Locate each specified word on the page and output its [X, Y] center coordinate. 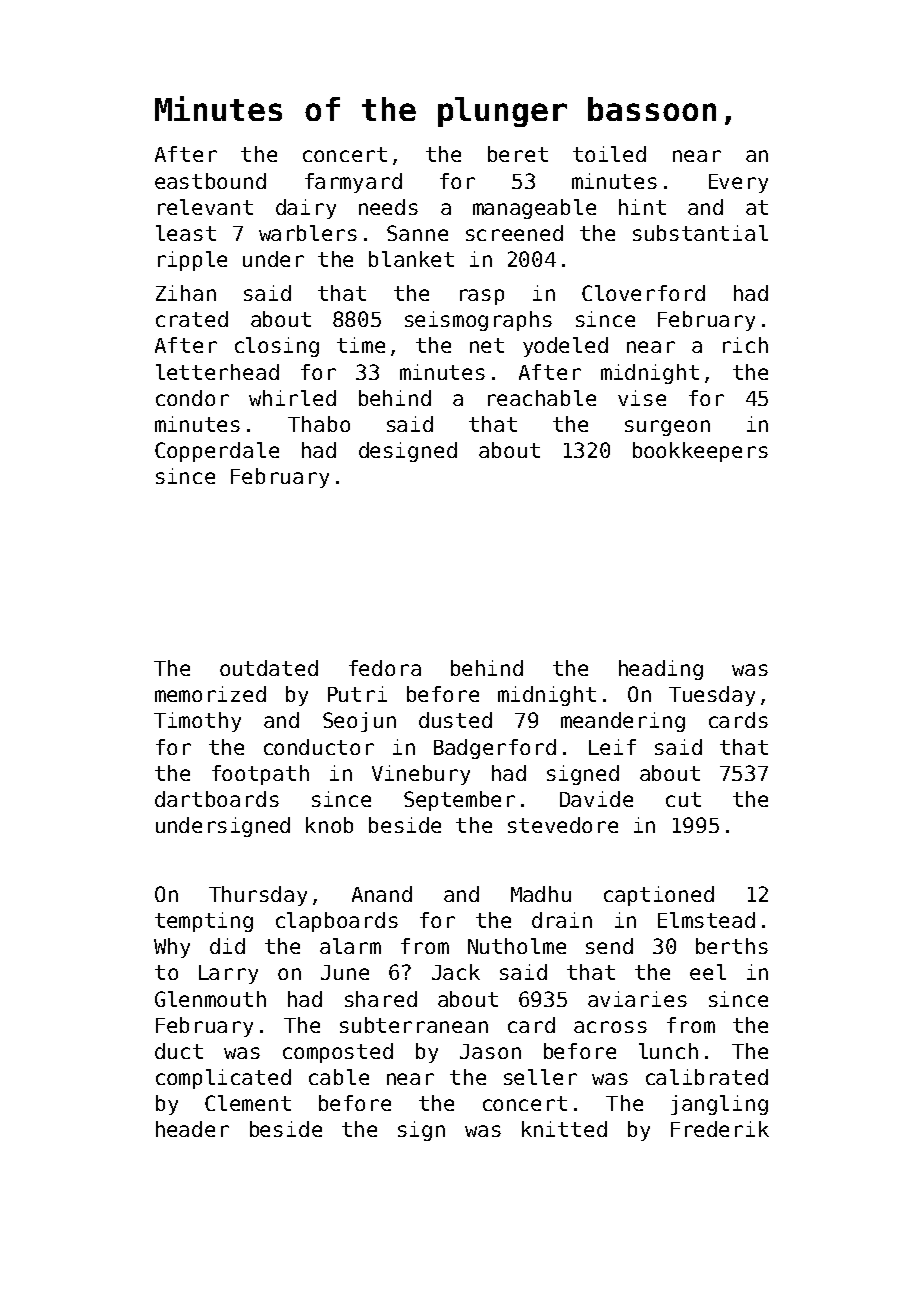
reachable [542, 398]
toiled [609, 154]
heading [661, 670]
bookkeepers [700, 452]
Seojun [359, 722]
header [192, 1129]
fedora [385, 668]
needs [388, 207]
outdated [269, 668]
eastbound [210, 181]
